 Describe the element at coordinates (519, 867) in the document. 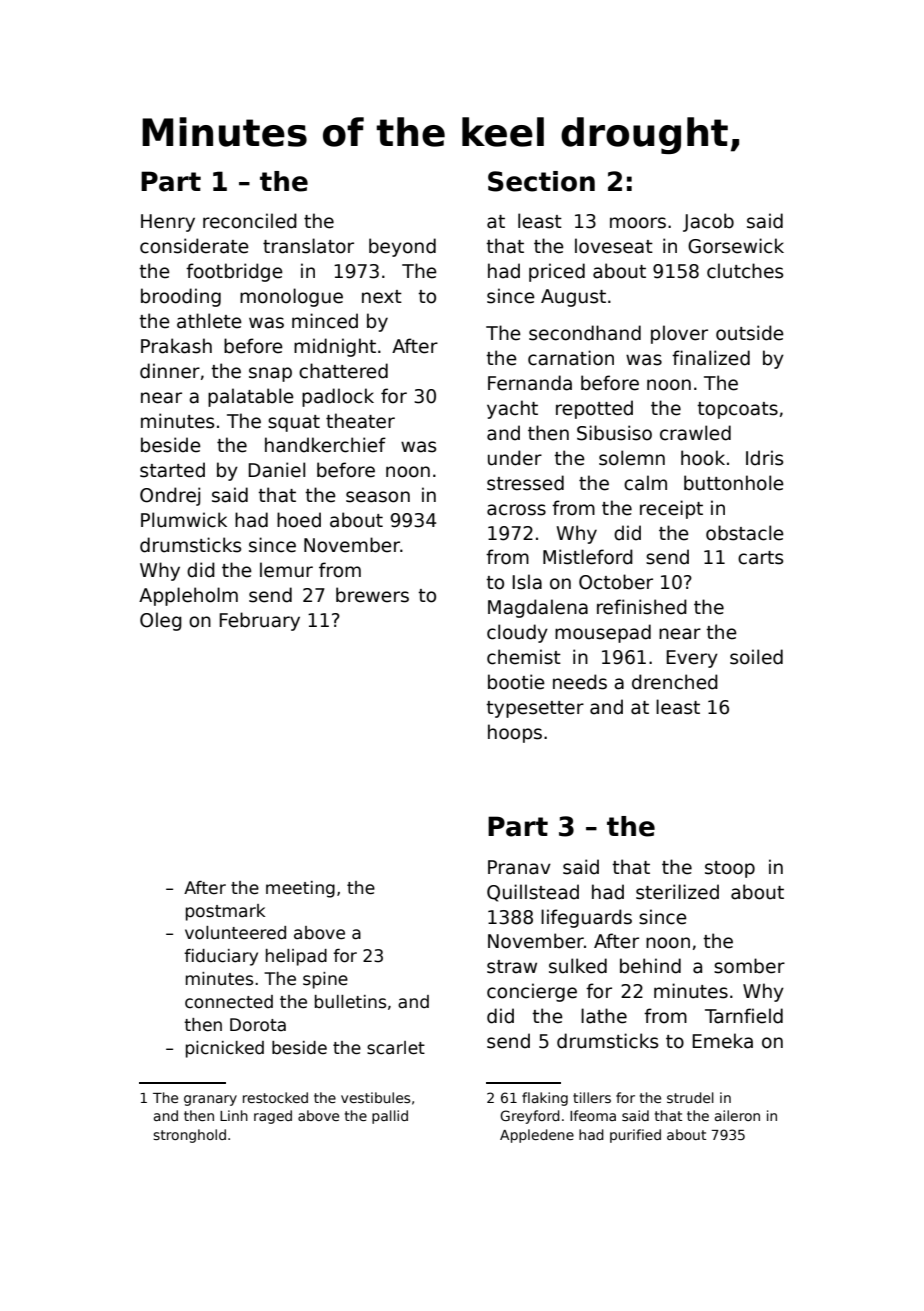

I see `Pranav` at that location.
